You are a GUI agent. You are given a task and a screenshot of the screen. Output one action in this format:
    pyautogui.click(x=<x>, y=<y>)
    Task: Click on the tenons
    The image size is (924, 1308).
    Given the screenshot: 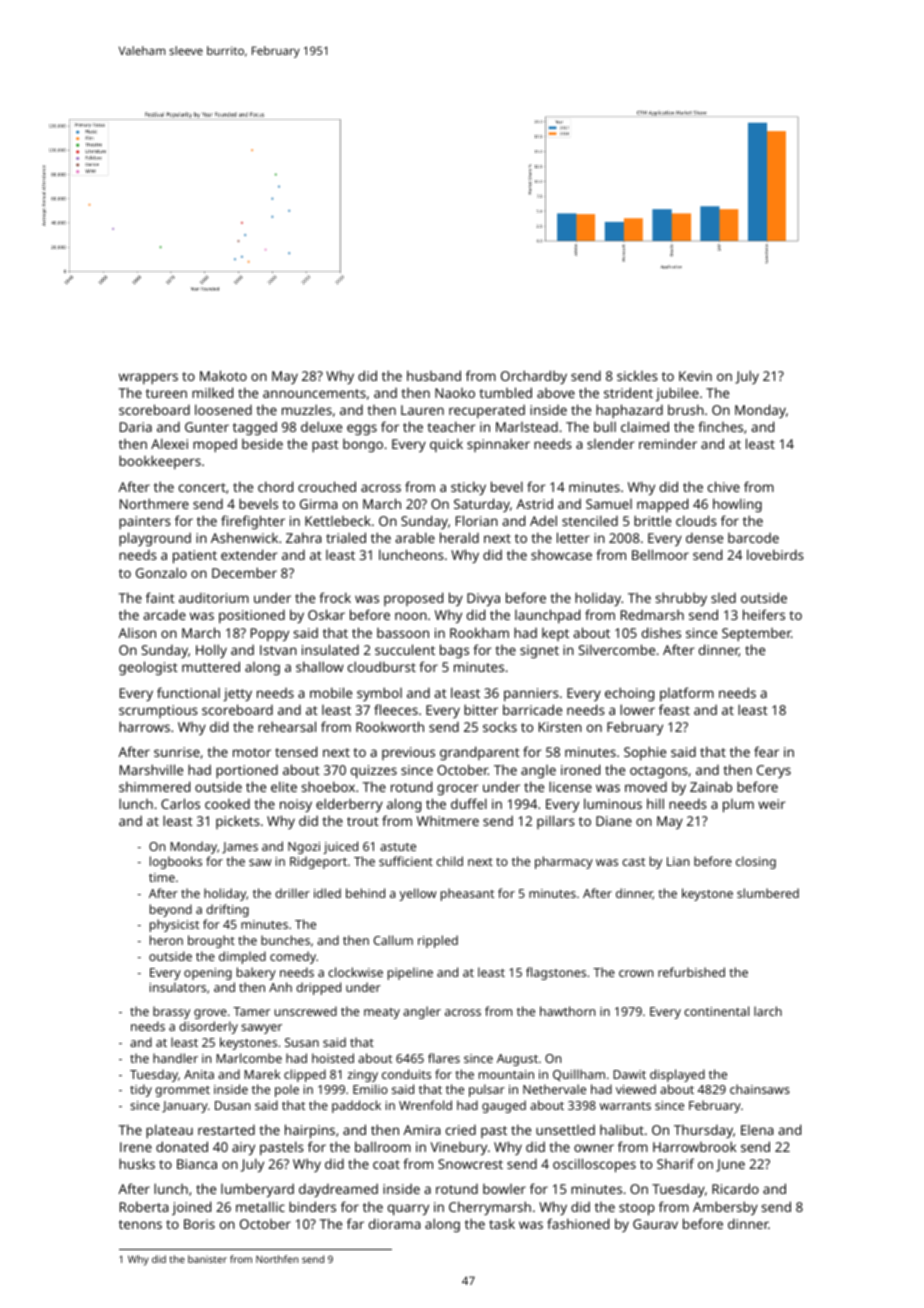 What is the action you would take?
    pyautogui.click(x=140, y=1224)
